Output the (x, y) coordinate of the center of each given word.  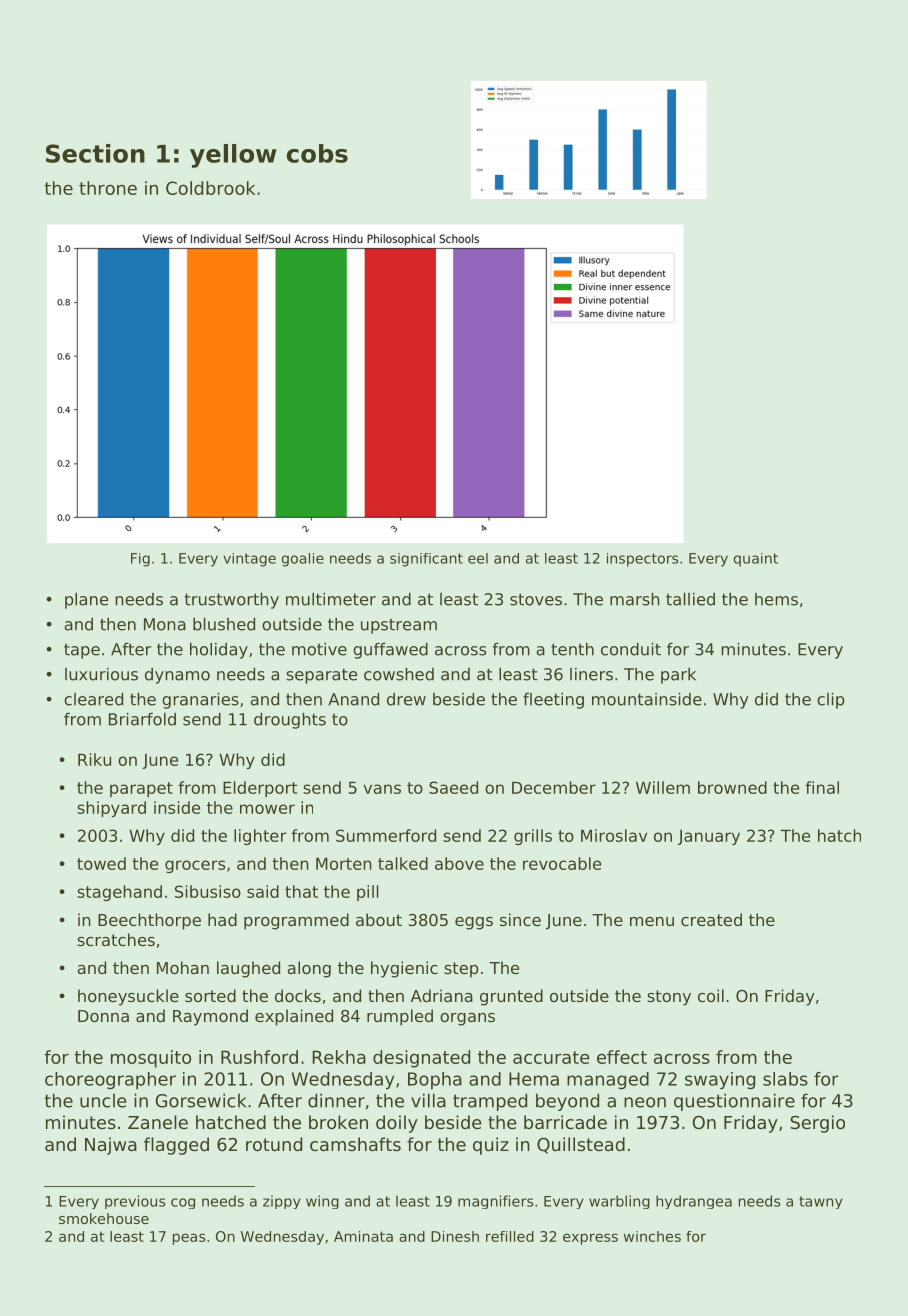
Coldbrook (210, 188)
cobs (317, 153)
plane (86, 601)
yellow (233, 156)
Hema (534, 1079)
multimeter (331, 599)
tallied (690, 599)
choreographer (110, 1080)
